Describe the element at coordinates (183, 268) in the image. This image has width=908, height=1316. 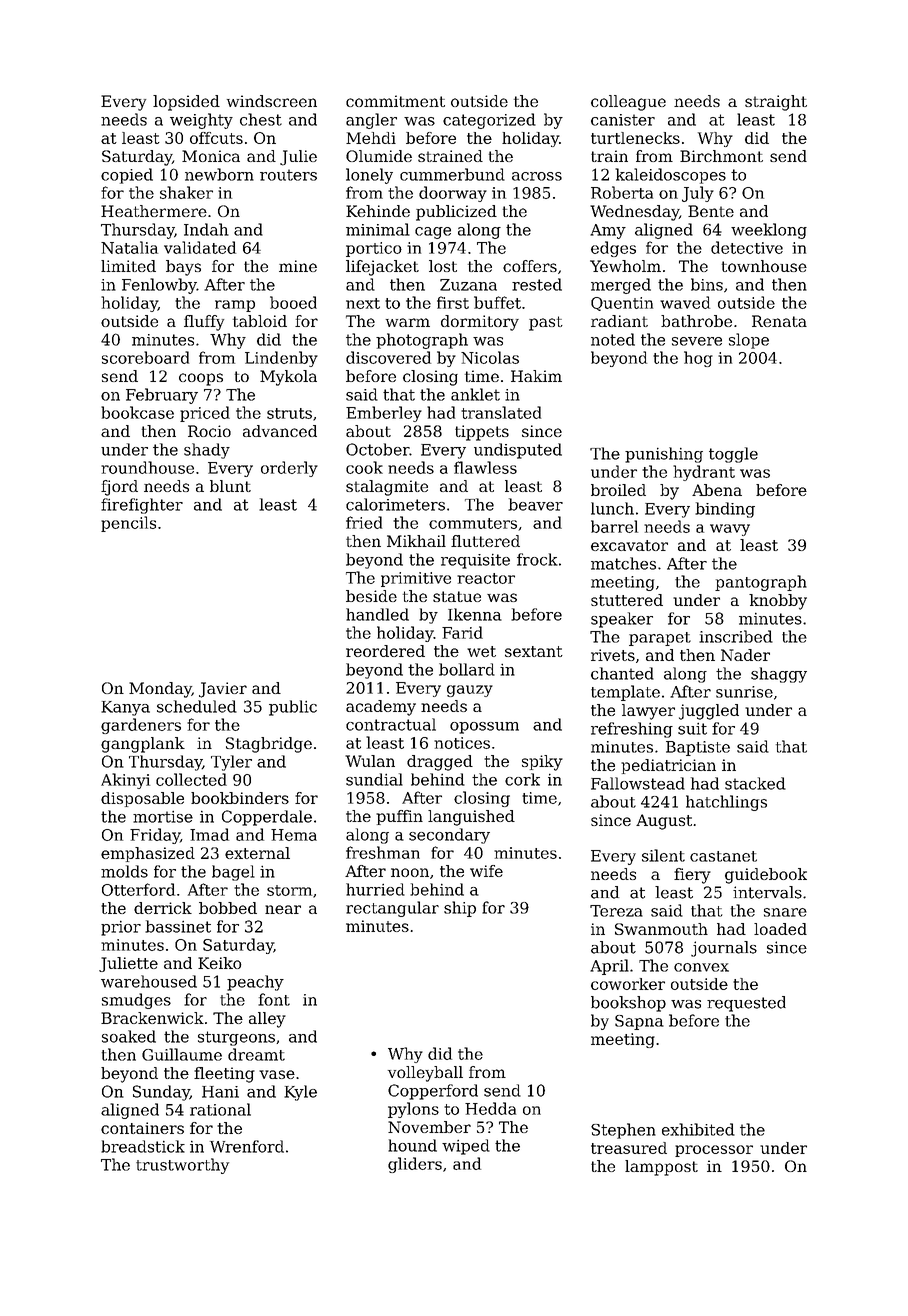
I see `bays` at that location.
